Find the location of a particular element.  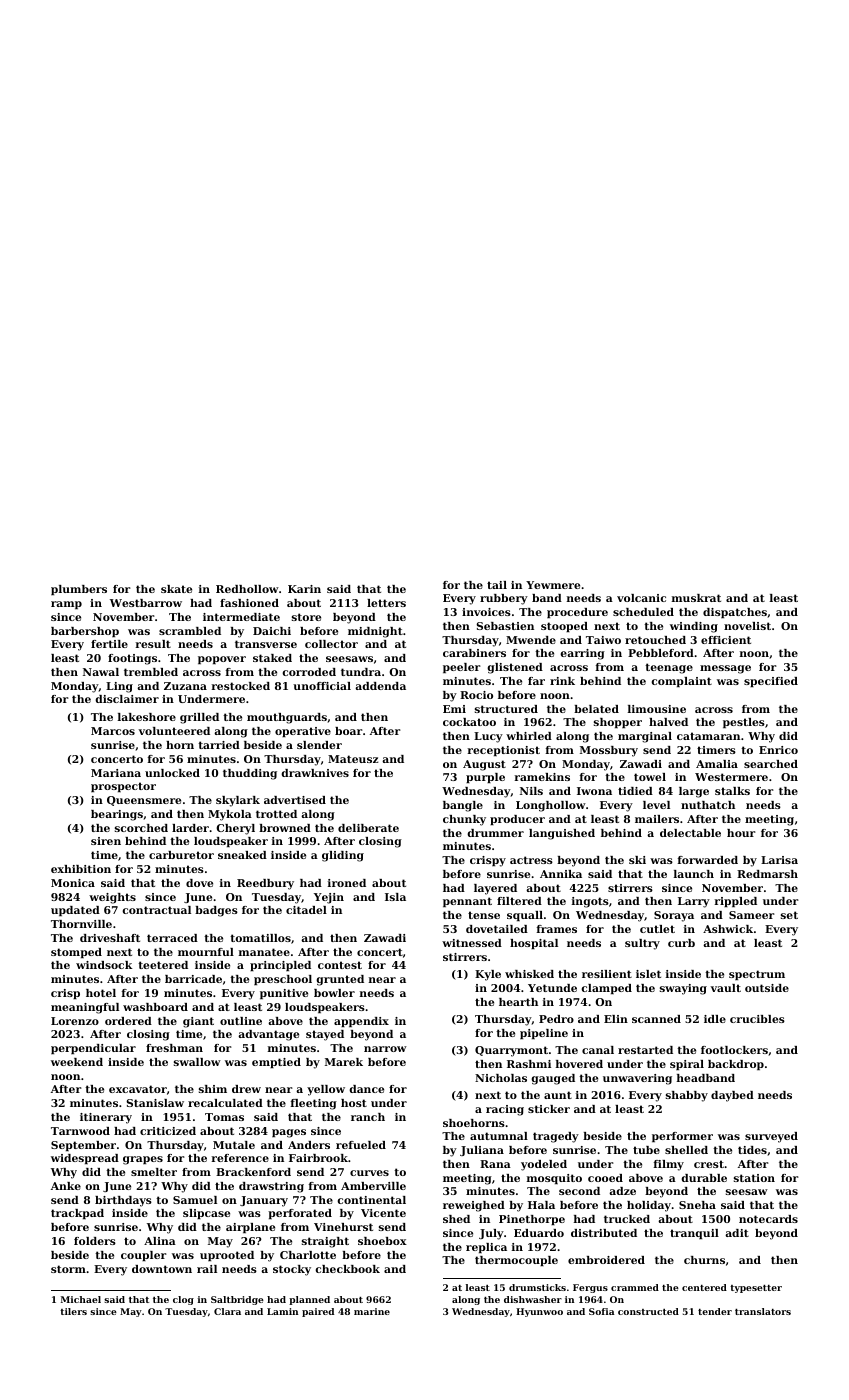

skate is located at coordinates (176, 589).
